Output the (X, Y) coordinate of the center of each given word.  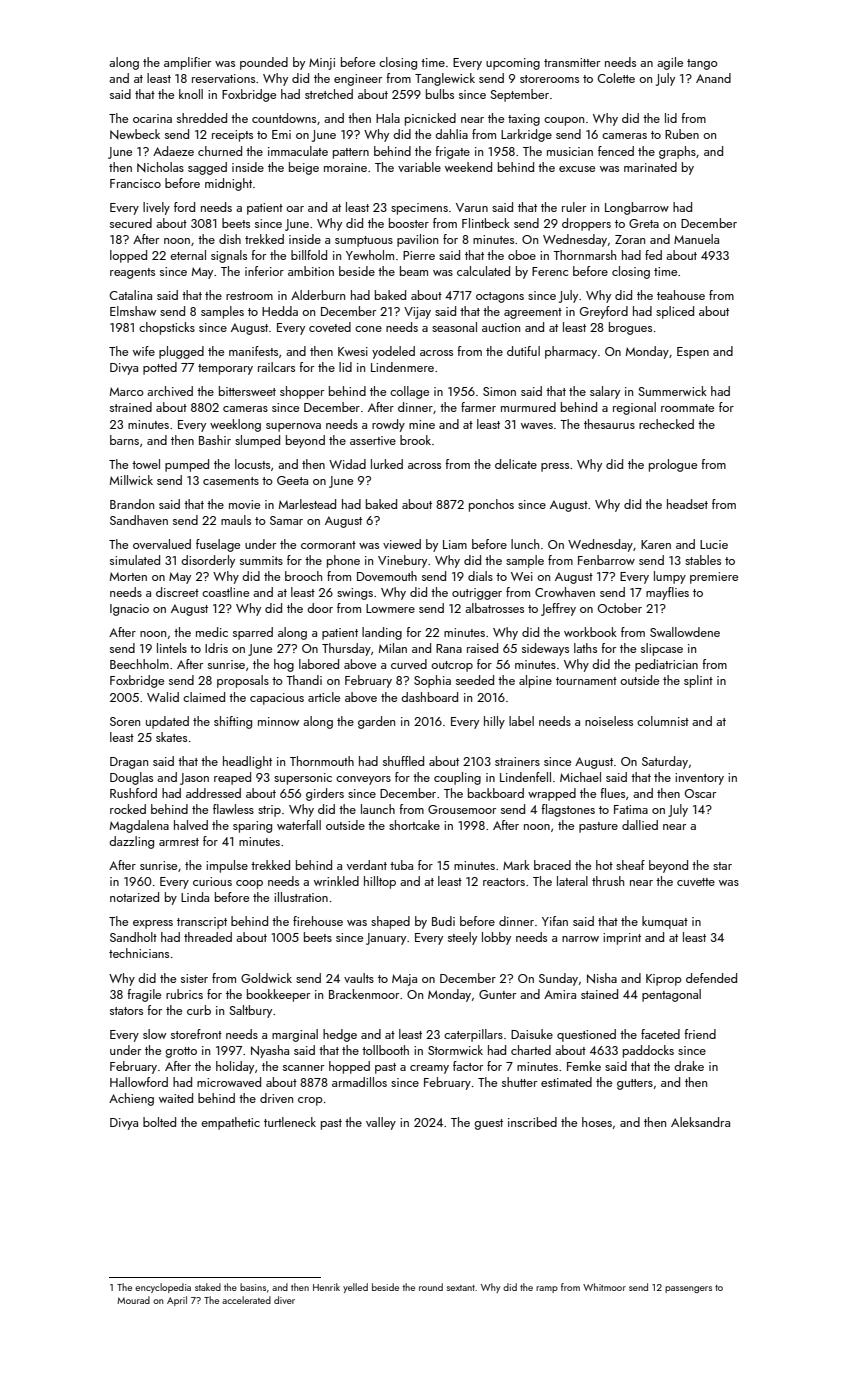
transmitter (572, 62)
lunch (525, 544)
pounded (264, 63)
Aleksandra (700, 1122)
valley (381, 1123)
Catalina (131, 295)
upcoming (513, 64)
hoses (597, 1122)
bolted (159, 1122)
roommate (687, 408)
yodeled (393, 352)
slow (154, 1034)
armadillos (359, 1082)
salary (605, 392)
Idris (216, 648)
